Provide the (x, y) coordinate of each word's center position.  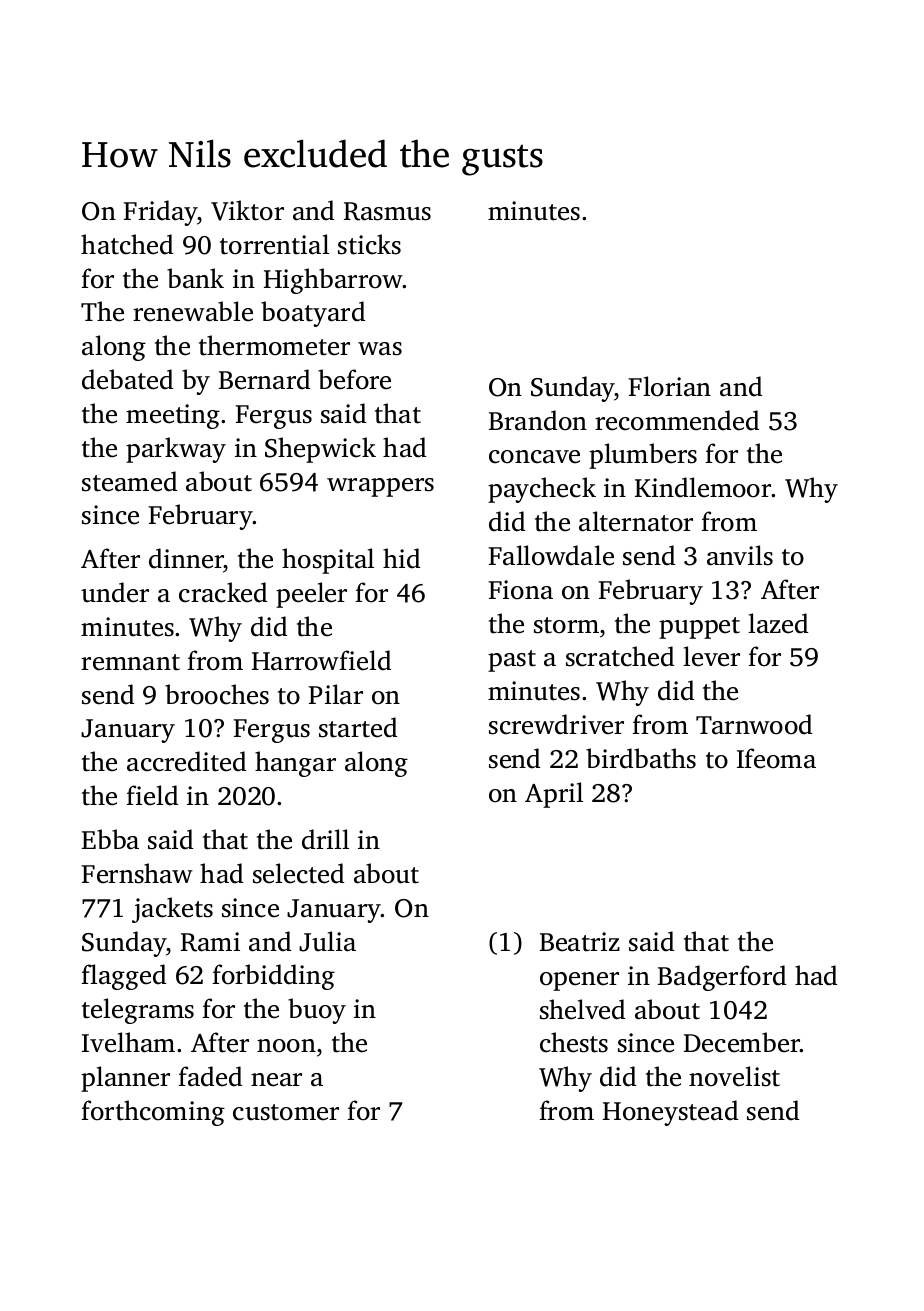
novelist (734, 1076)
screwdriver (556, 724)
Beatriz (580, 942)
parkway (176, 450)
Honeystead (670, 1113)
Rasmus (387, 211)
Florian (670, 386)
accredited (186, 761)
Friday (160, 213)
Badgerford (722, 978)
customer (286, 1112)
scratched (620, 656)
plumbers (643, 456)
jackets (172, 910)
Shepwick (320, 450)
